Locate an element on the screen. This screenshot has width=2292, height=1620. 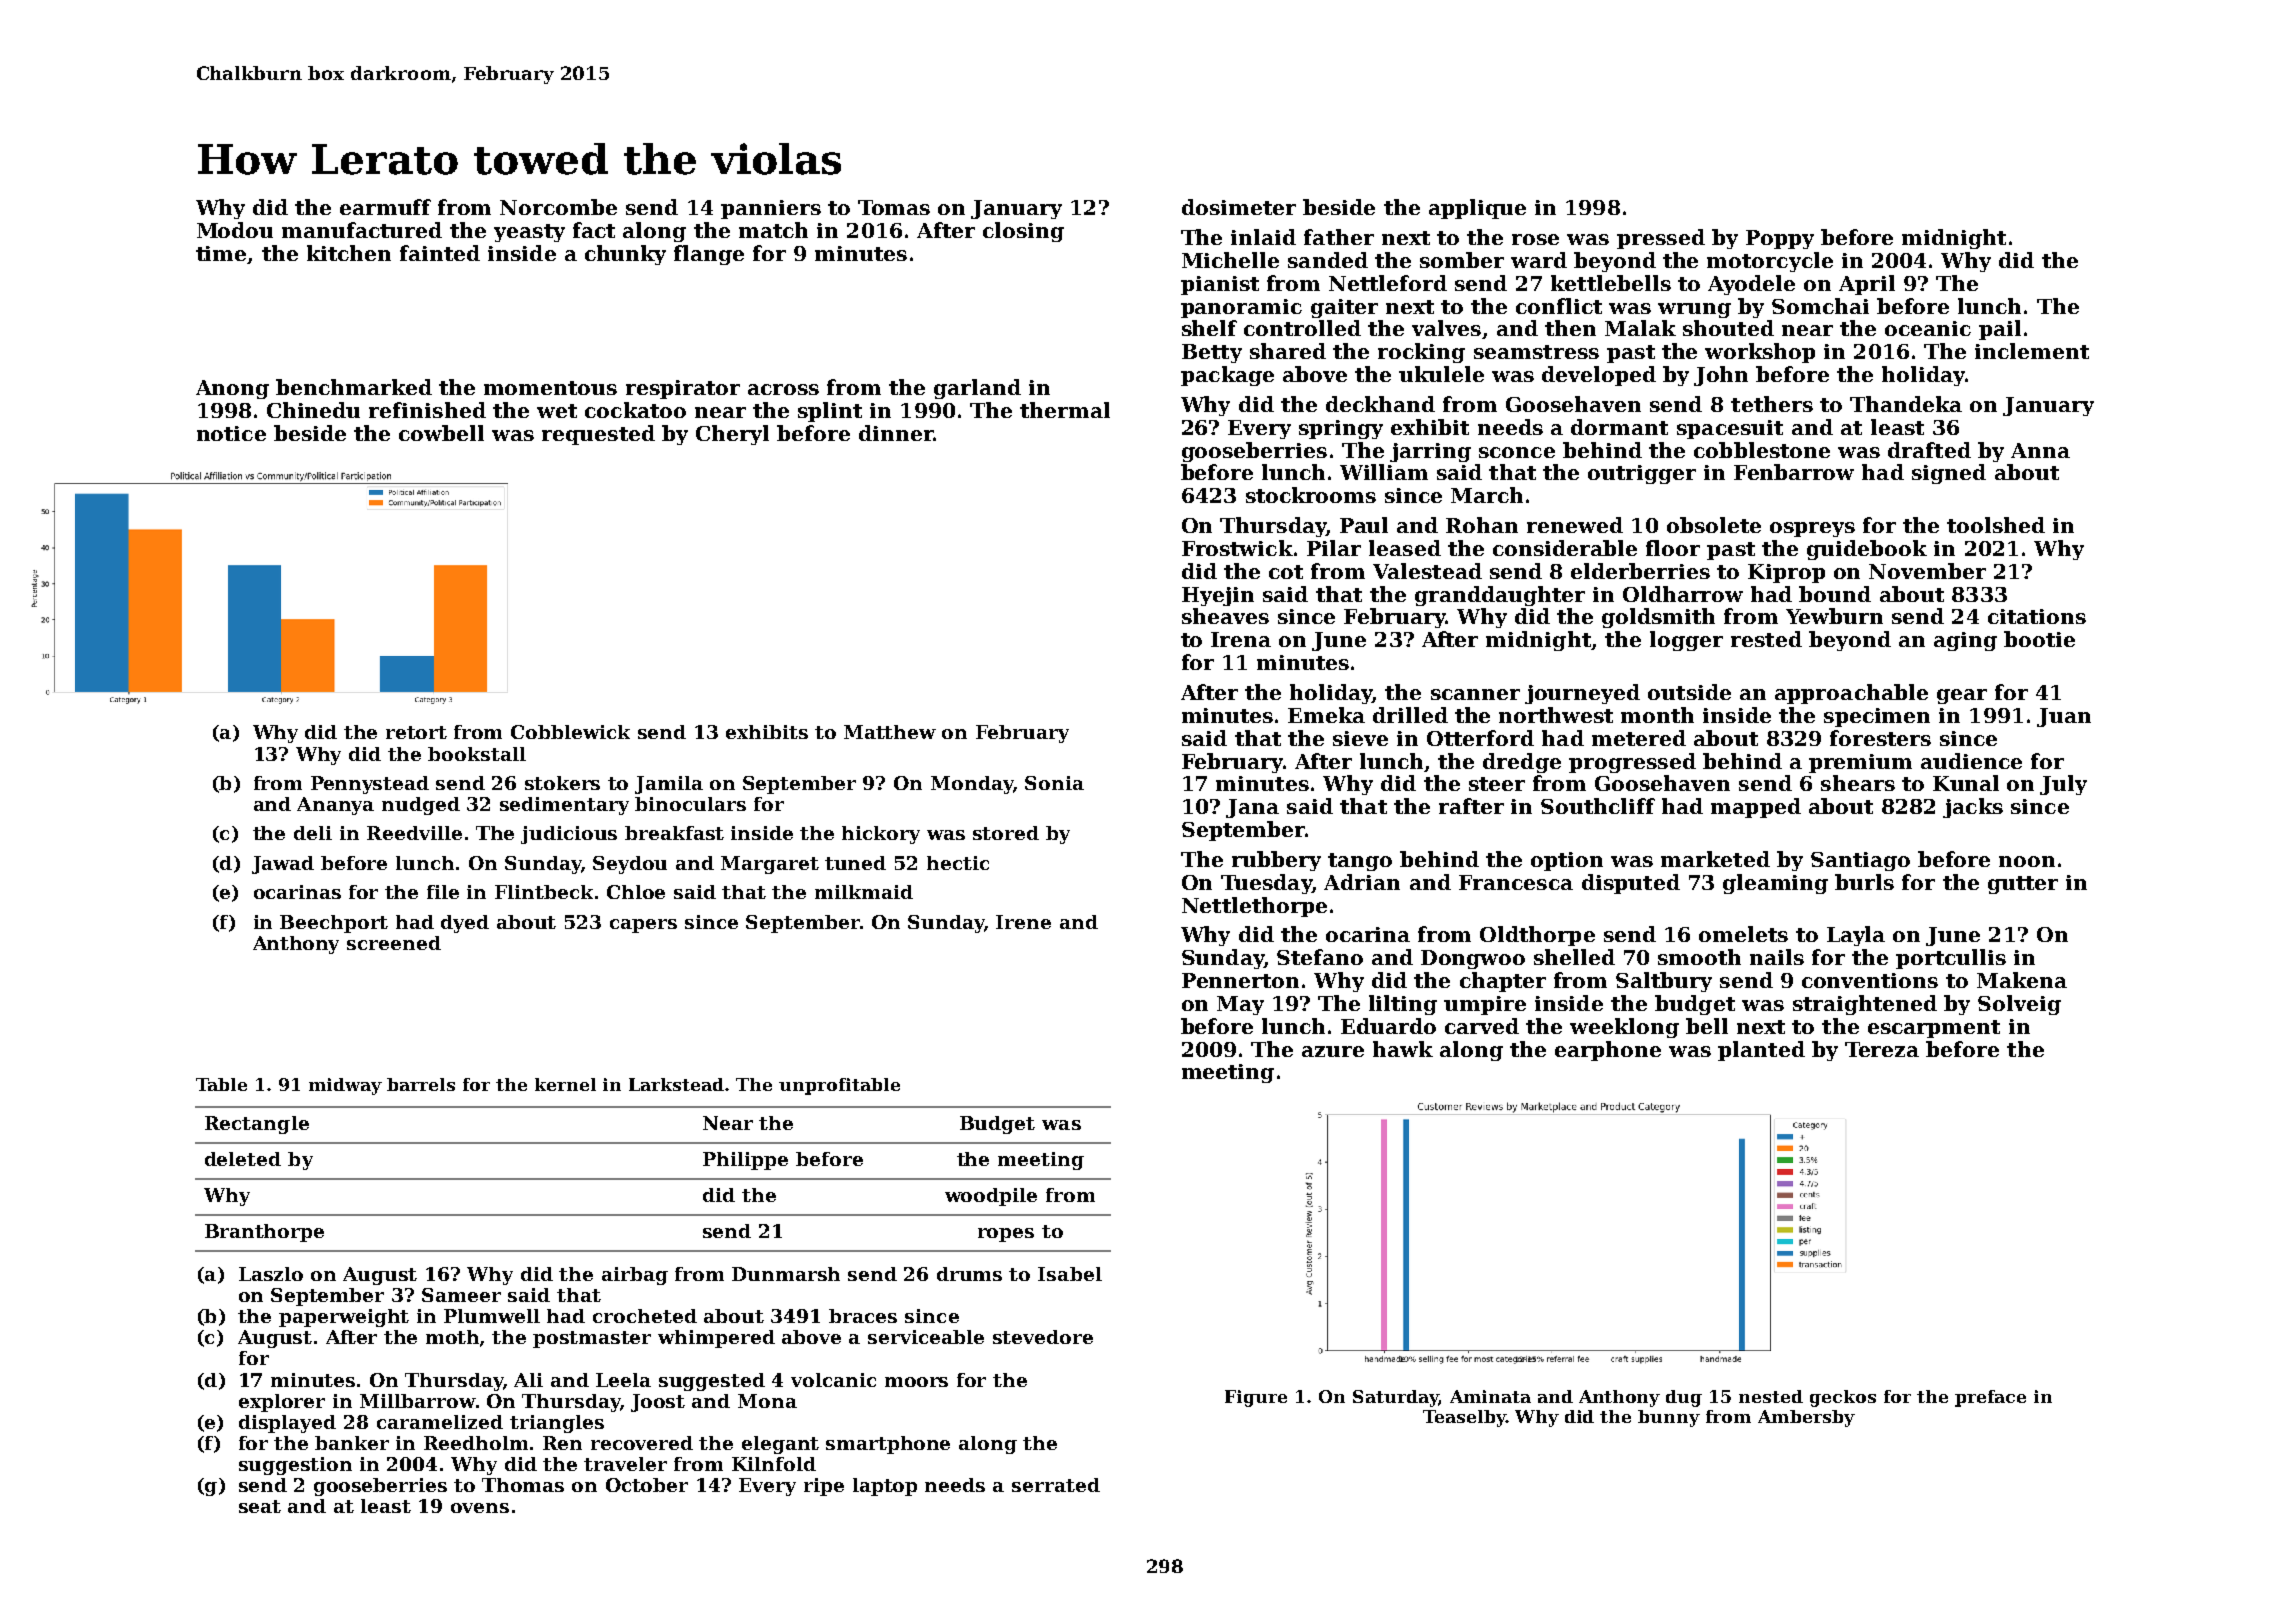
Solveig is located at coordinates (2019, 1005).
